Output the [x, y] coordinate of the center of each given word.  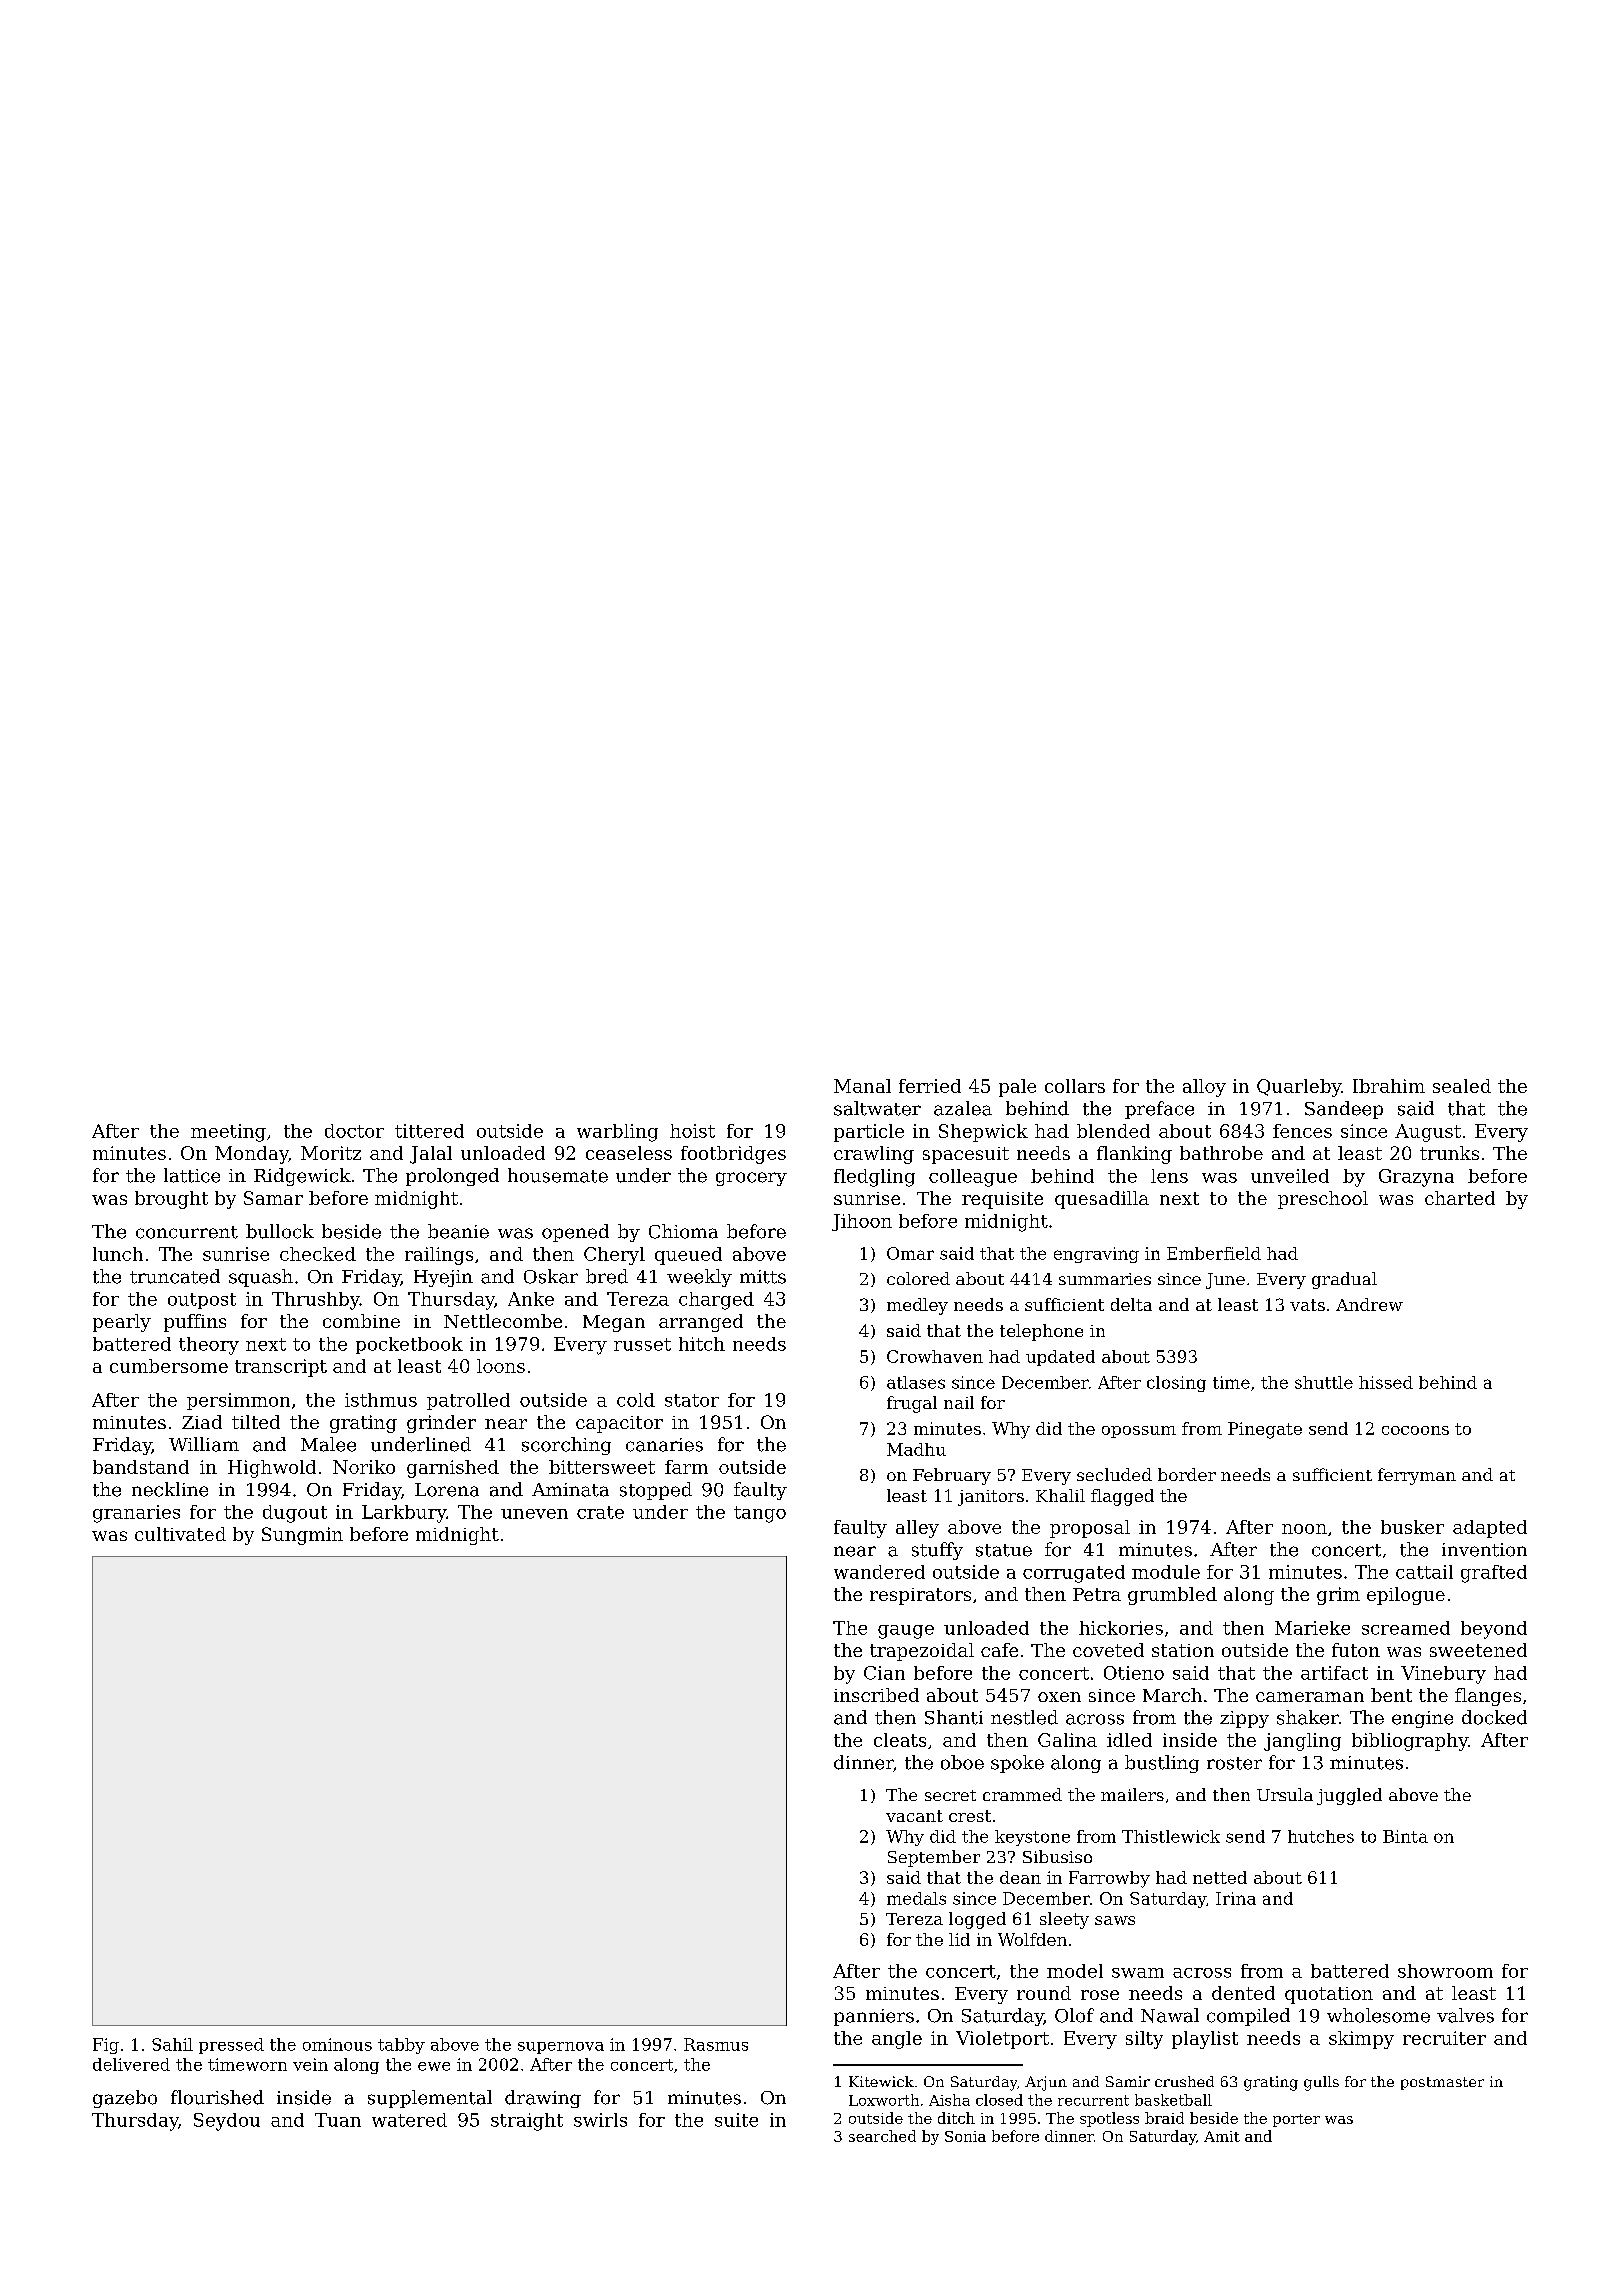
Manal [862, 1086]
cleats [900, 1740]
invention [1484, 1550]
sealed [1462, 1086]
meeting [228, 1133]
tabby [401, 2046]
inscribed [876, 1695]
